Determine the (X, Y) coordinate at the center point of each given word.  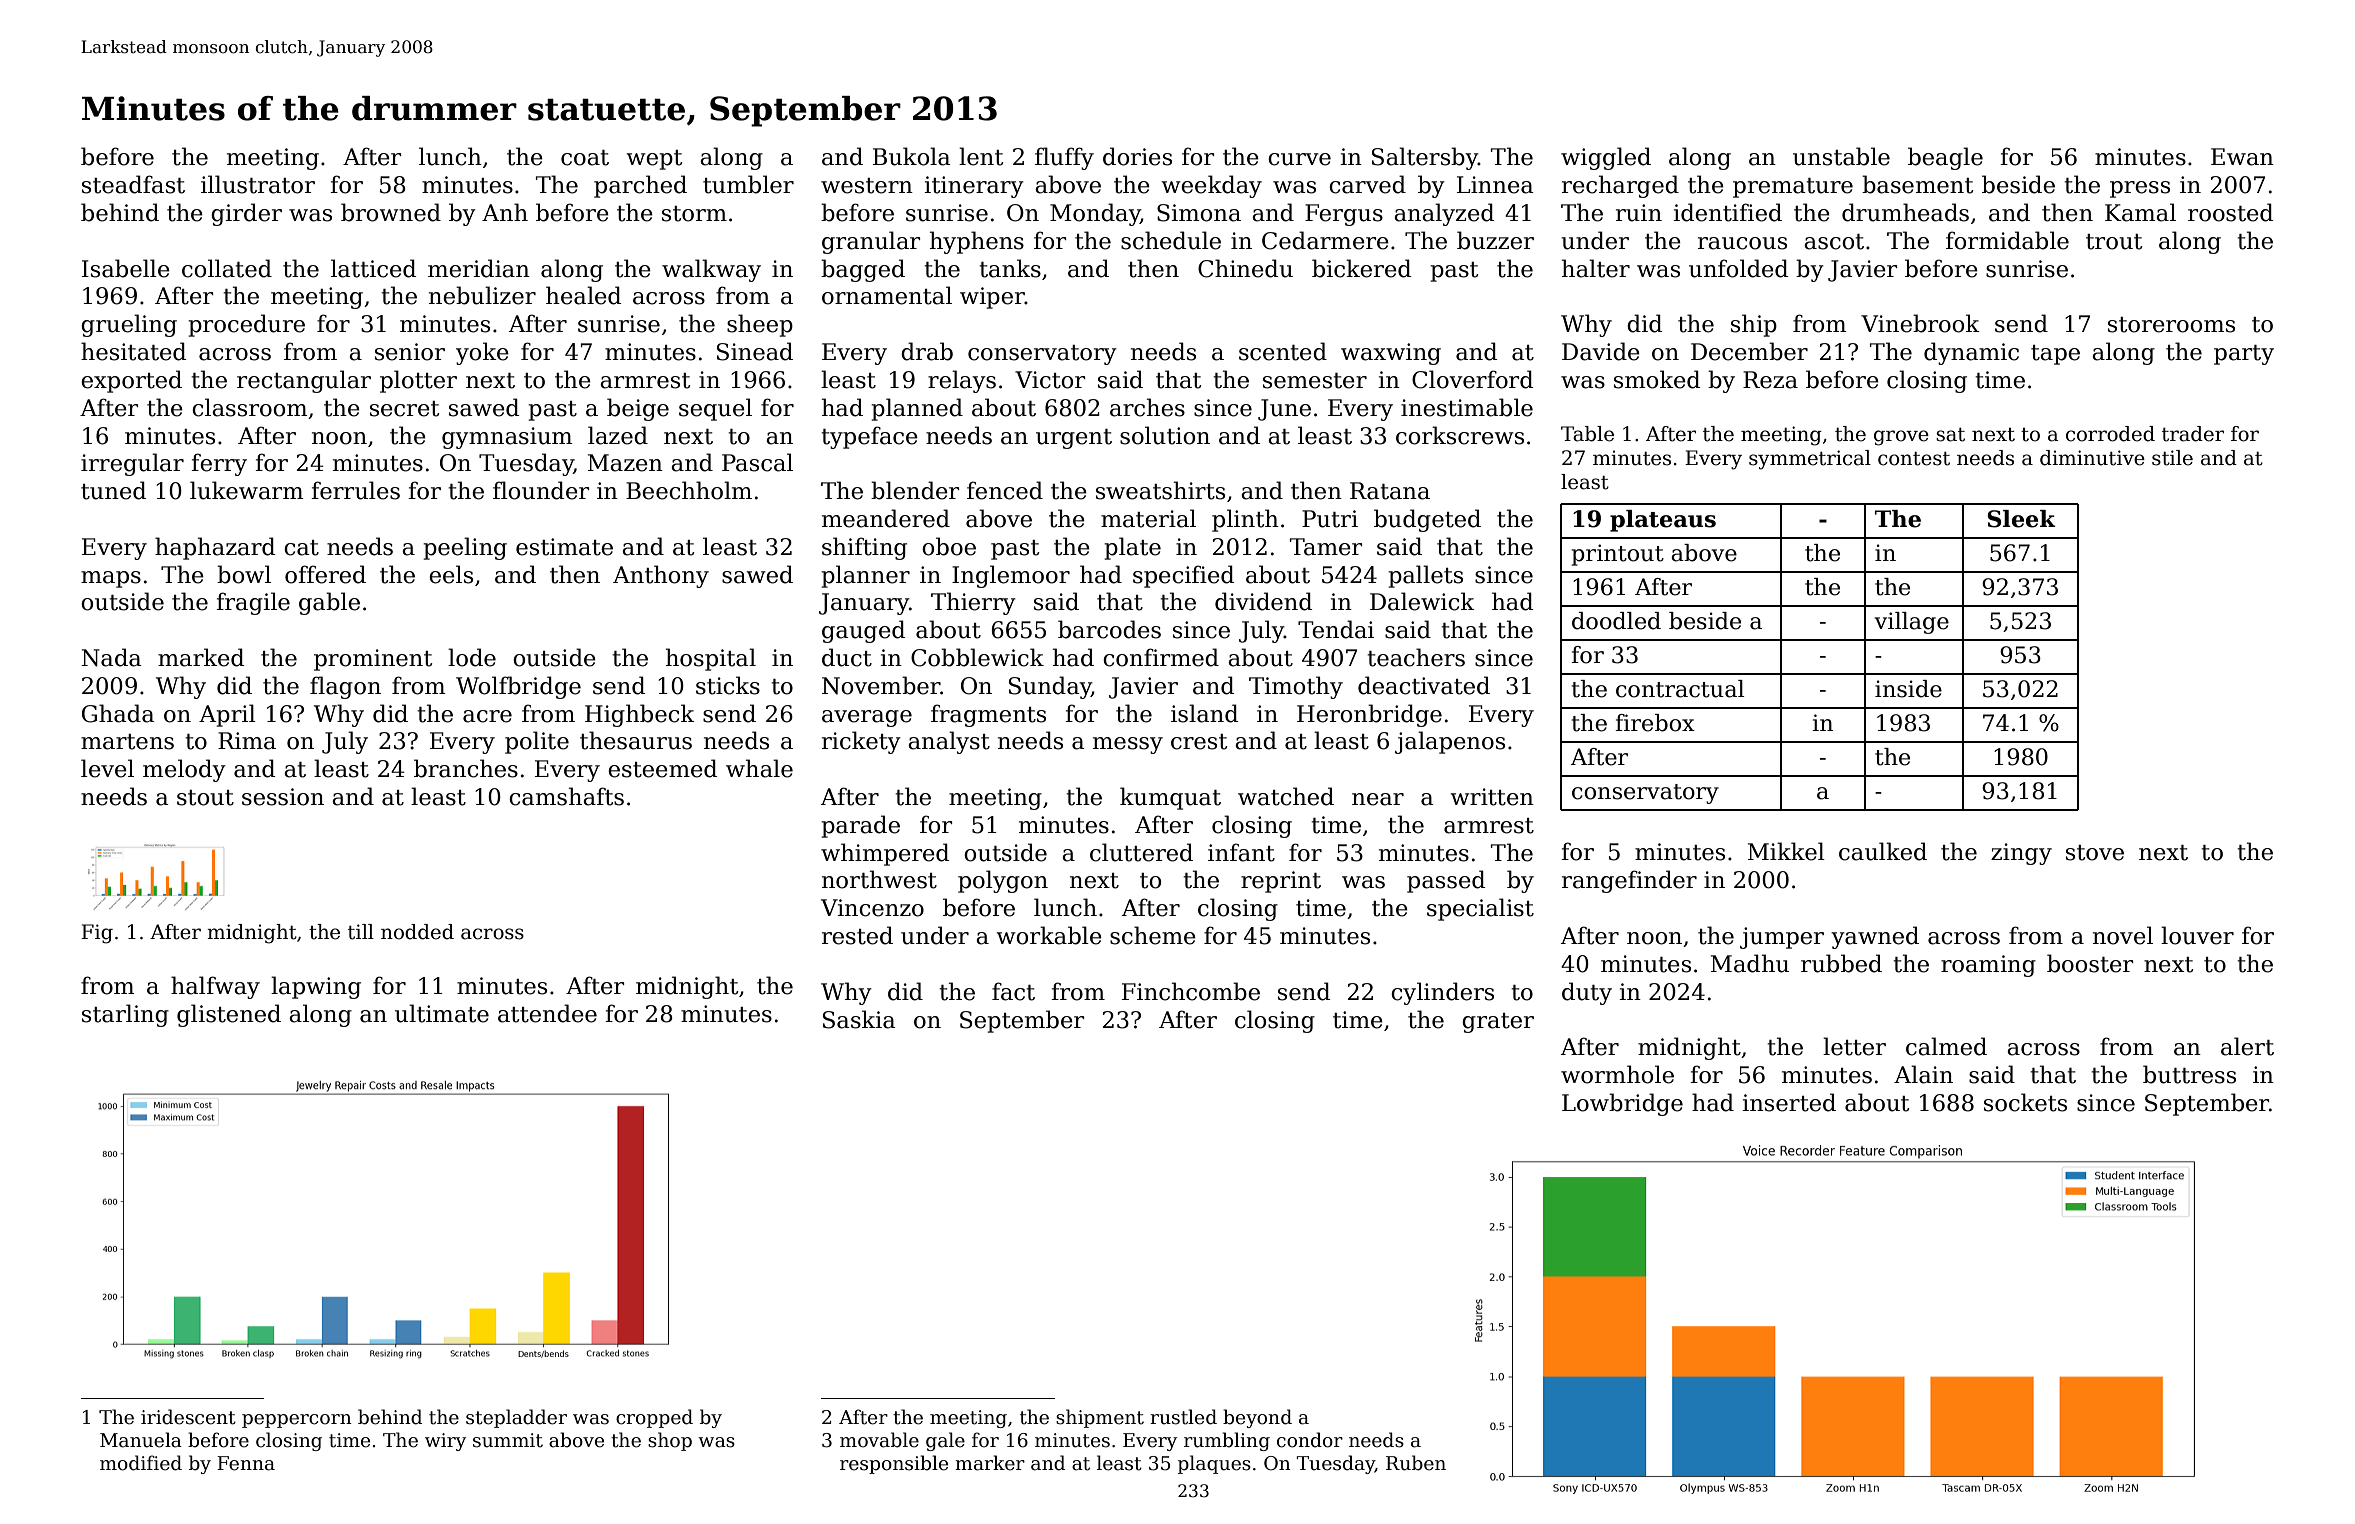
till (361, 932)
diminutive (2092, 458)
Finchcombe (1191, 991)
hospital (711, 659)
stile (2172, 458)
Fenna (246, 1463)
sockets (2025, 1102)
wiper (992, 298)
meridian (479, 268)
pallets (1425, 576)
